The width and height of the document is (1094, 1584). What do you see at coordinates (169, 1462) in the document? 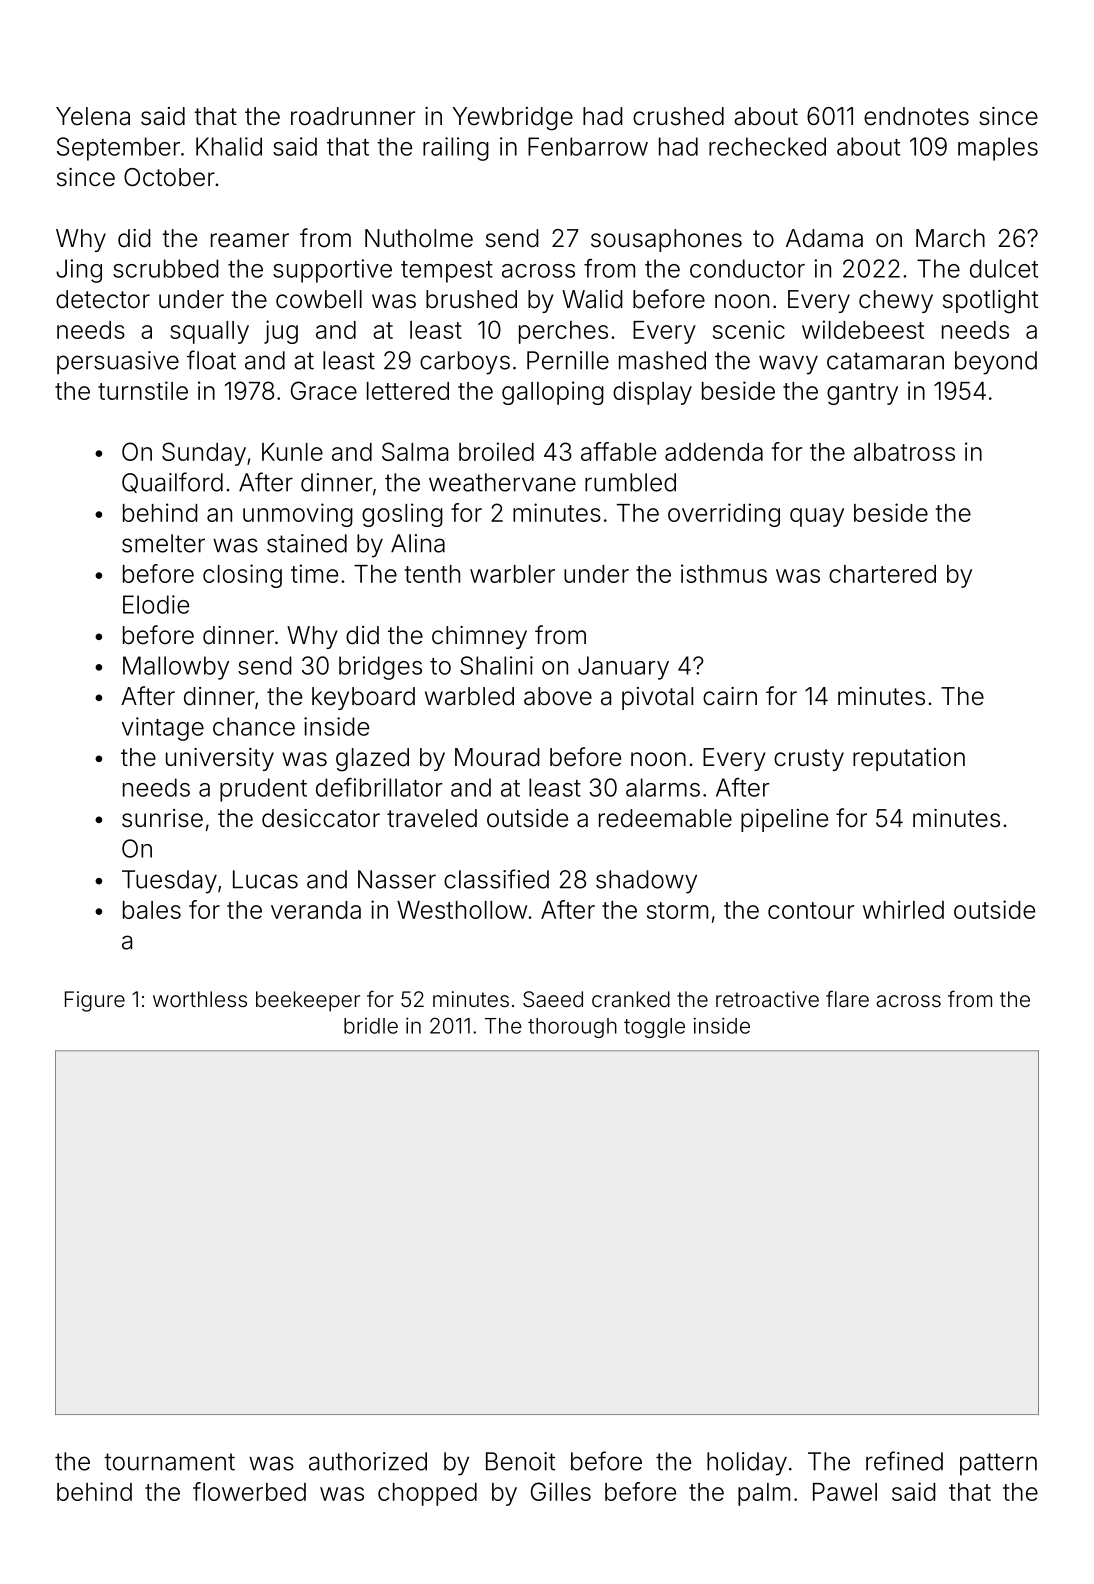
I see `tournament` at bounding box center [169, 1462].
